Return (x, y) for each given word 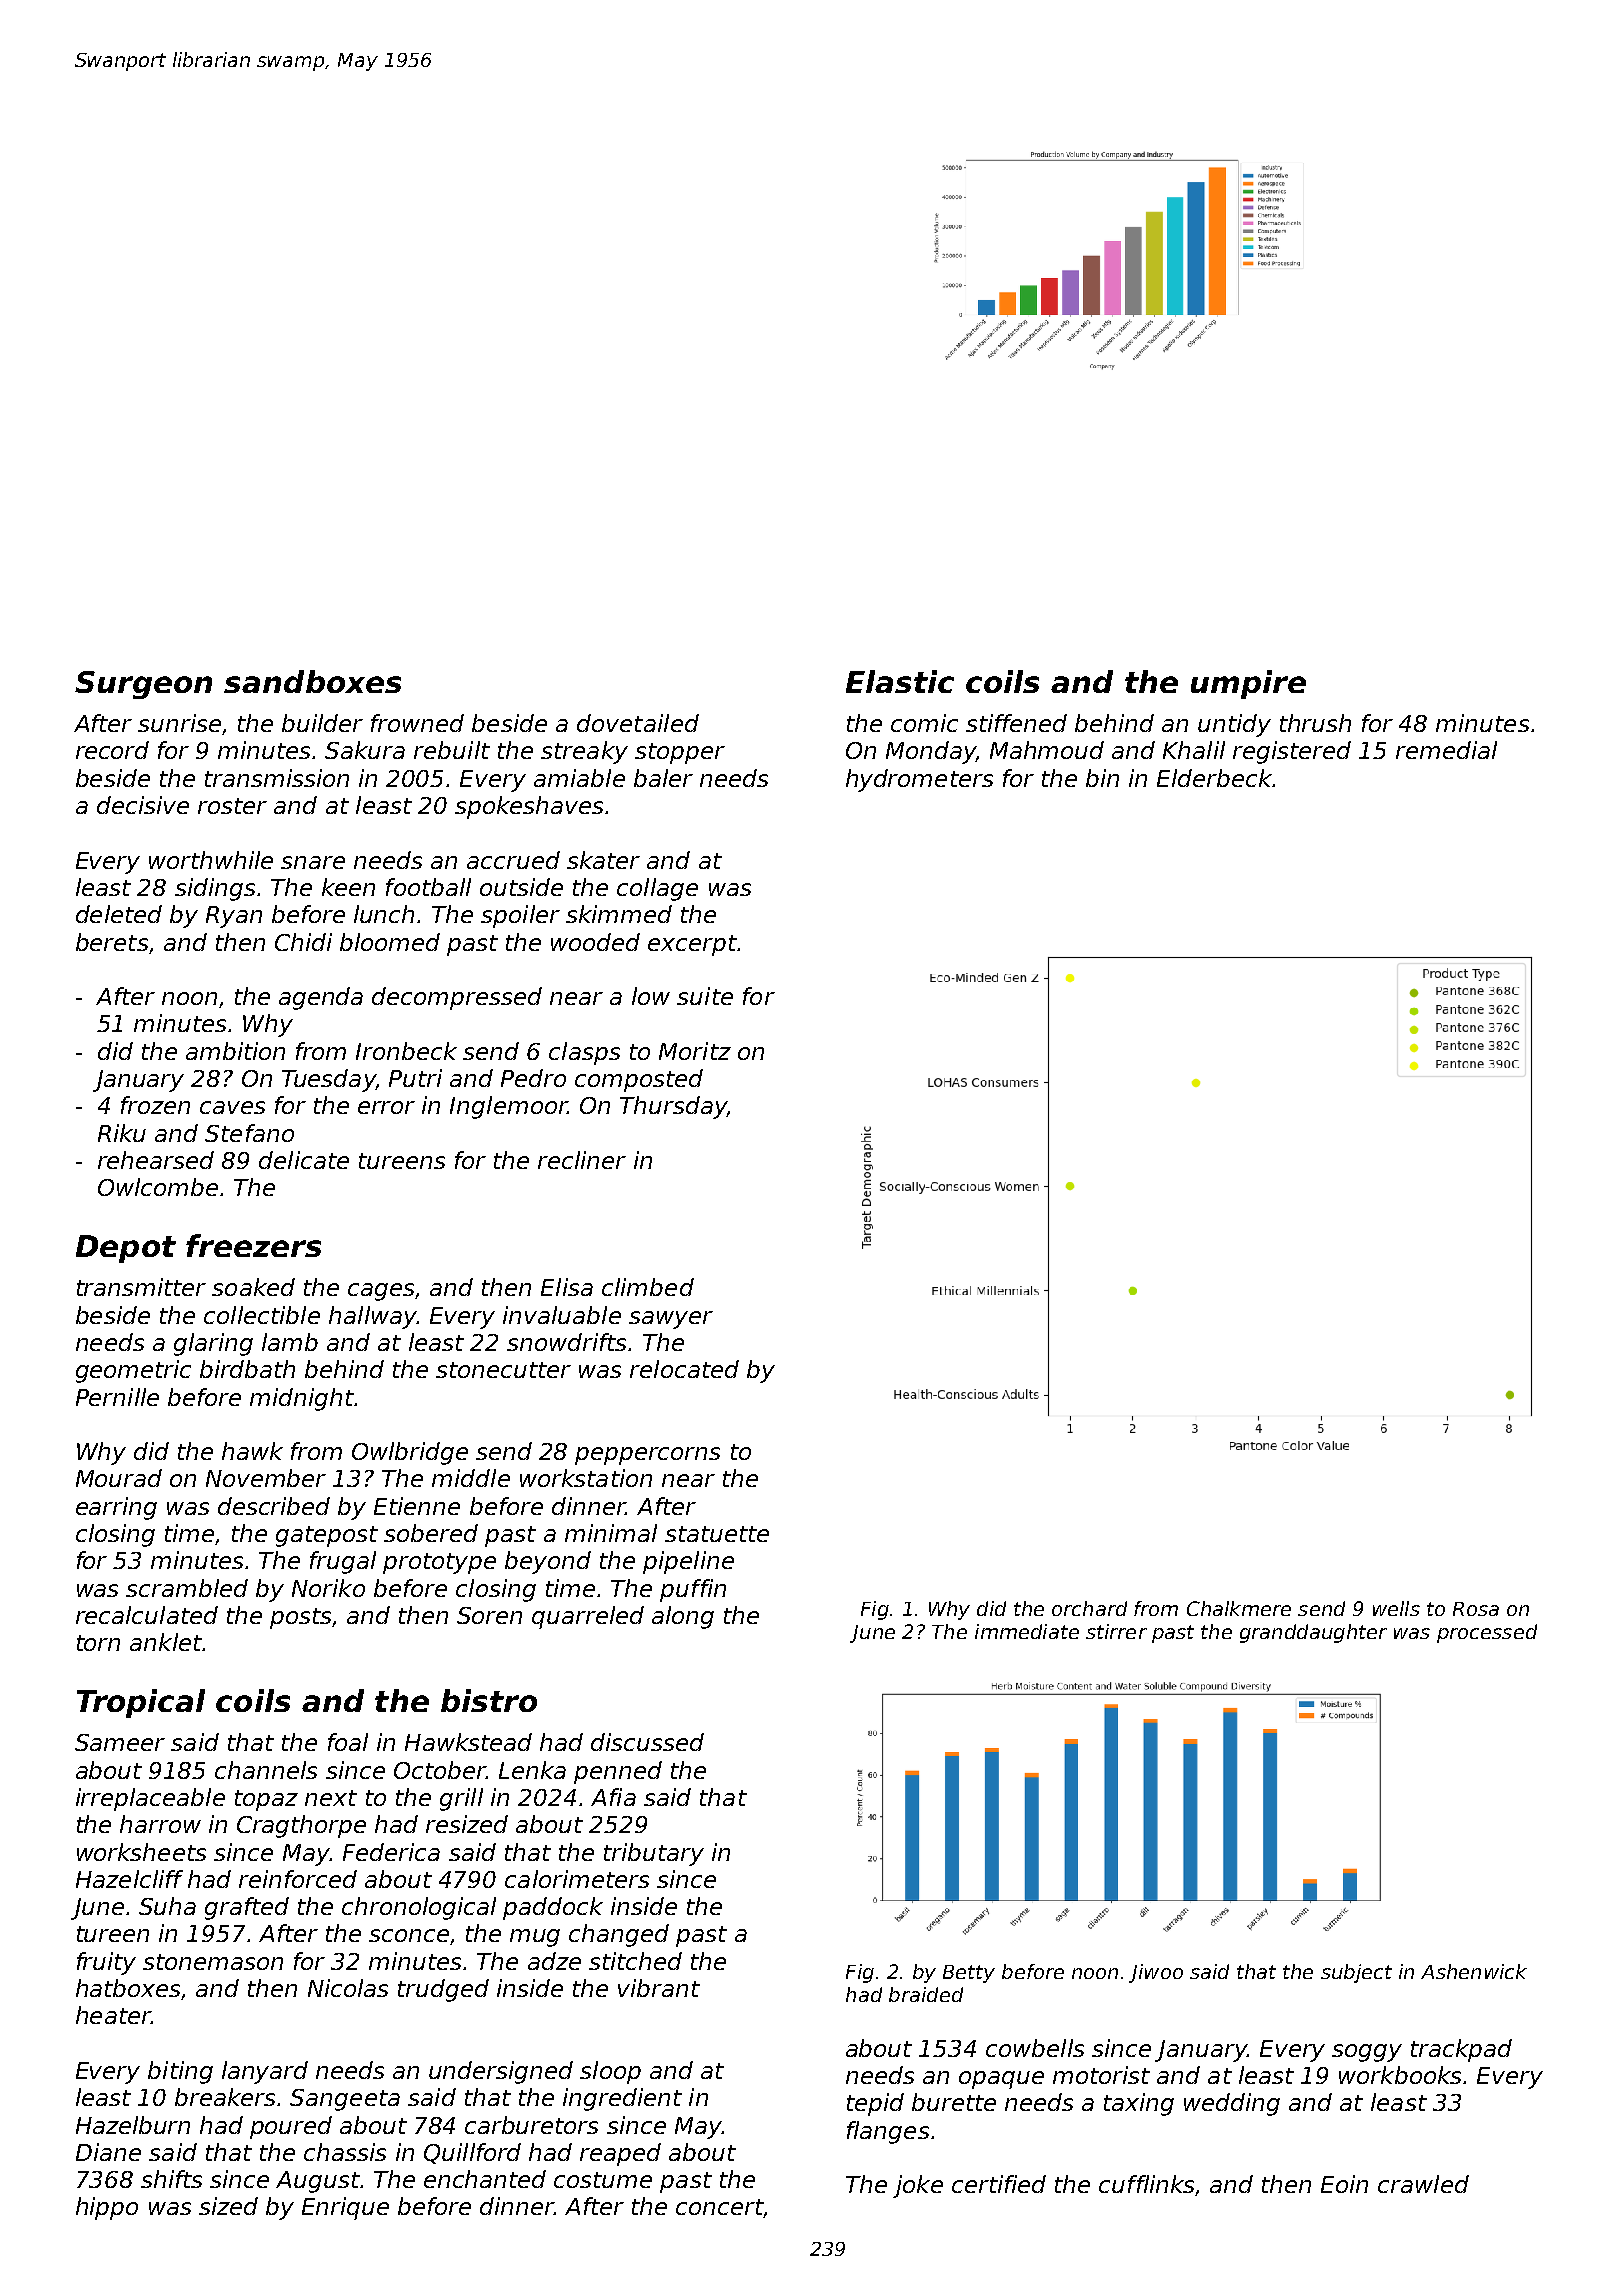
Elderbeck (1214, 778)
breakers (225, 2097)
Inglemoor (509, 1107)
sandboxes (312, 681)
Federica (391, 1852)
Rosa (1476, 1609)
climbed (648, 1287)
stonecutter (503, 1370)
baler (663, 778)
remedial (1446, 750)
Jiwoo (1156, 1973)
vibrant (659, 1988)
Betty (969, 1974)
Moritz (695, 1051)
